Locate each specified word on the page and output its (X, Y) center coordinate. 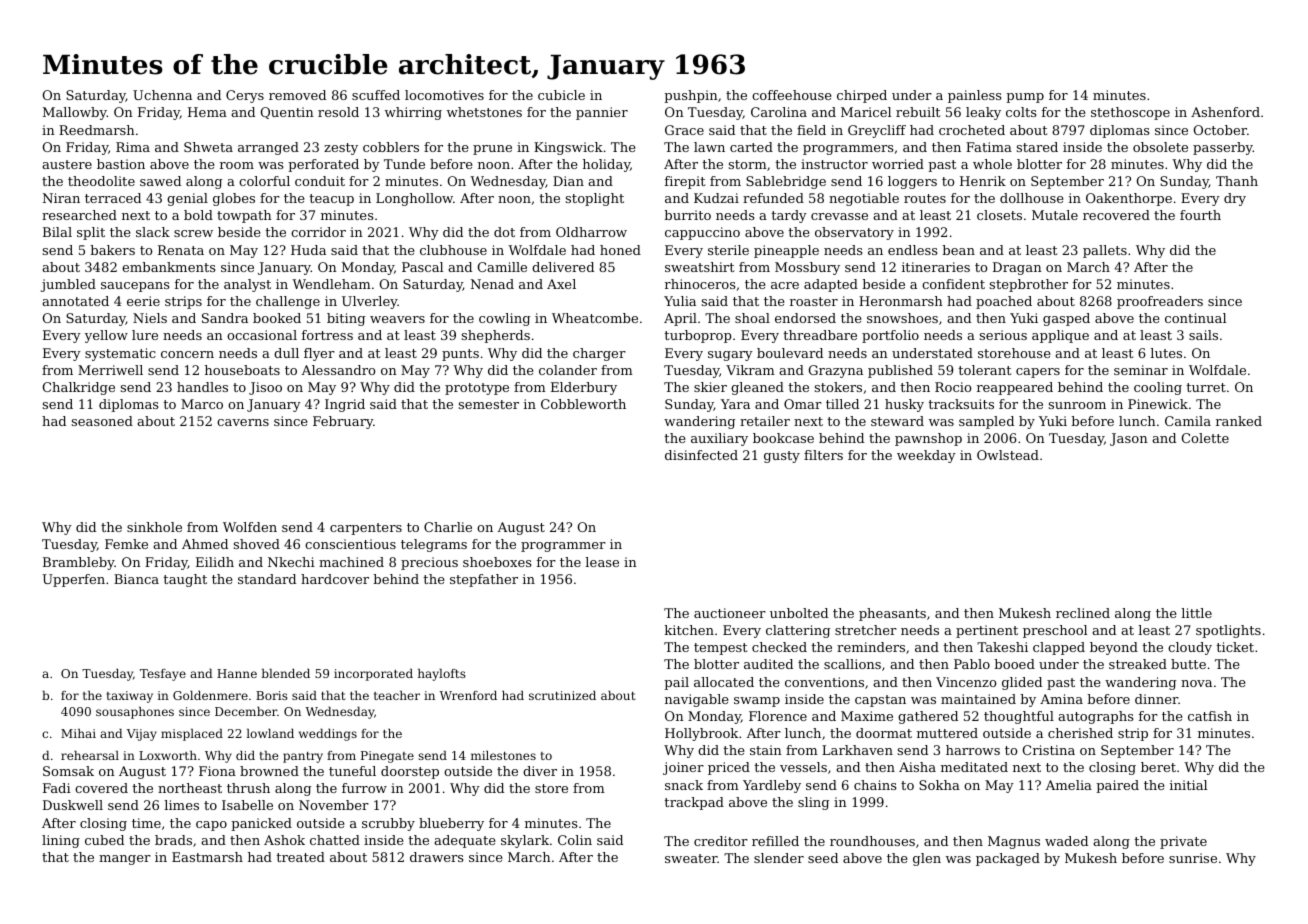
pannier (602, 113)
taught (185, 580)
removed (297, 95)
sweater (691, 858)
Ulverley (370, 302)
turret (1206, 387)
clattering (798, 631)
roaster (814, 301)
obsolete (1160, 147)
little (1196, 613)
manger (125, 860)
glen (927, 859)
